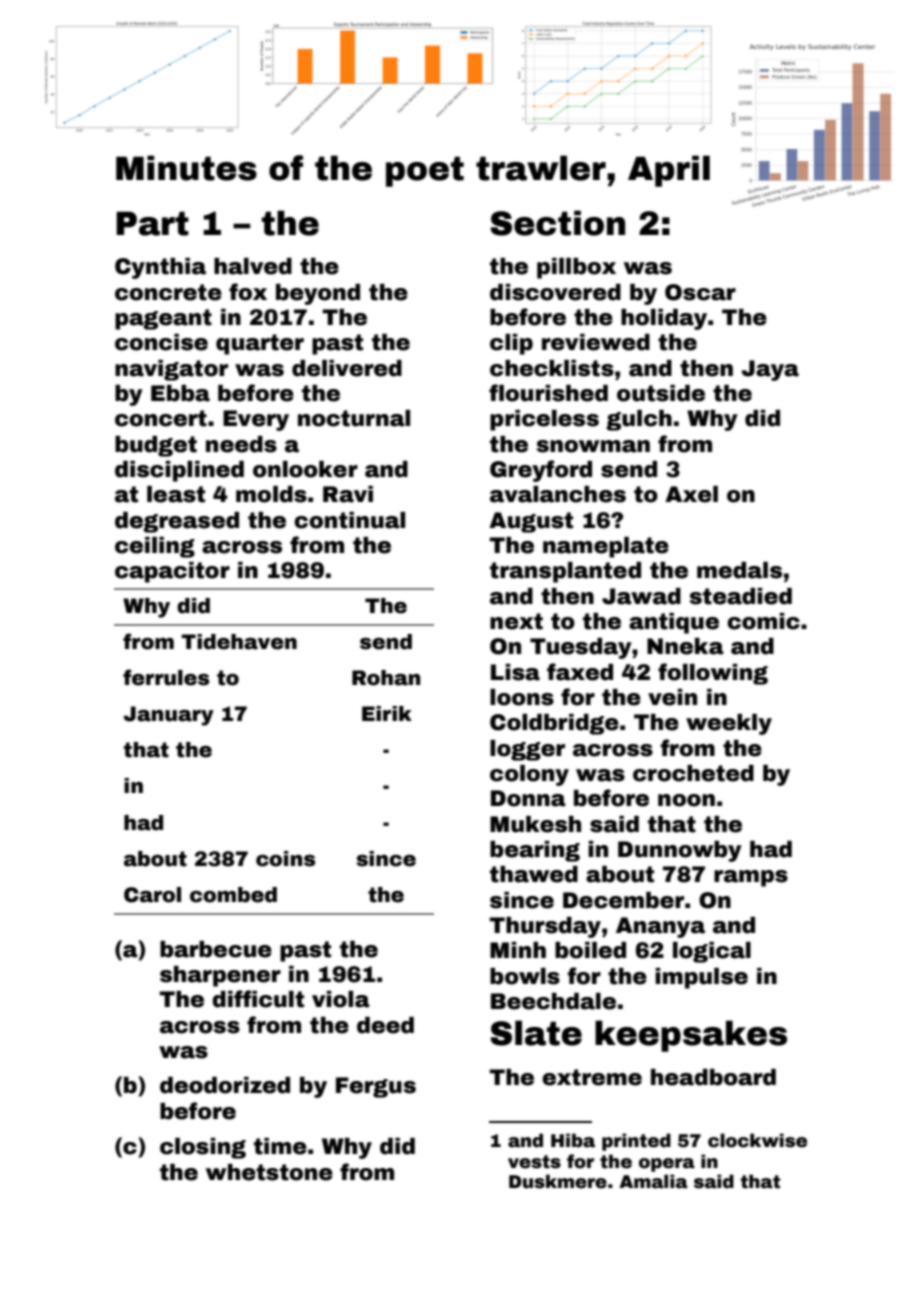 The width and height of the screenshot is (924, 1311). I want to click on whetstone, so click(269, 1172).
